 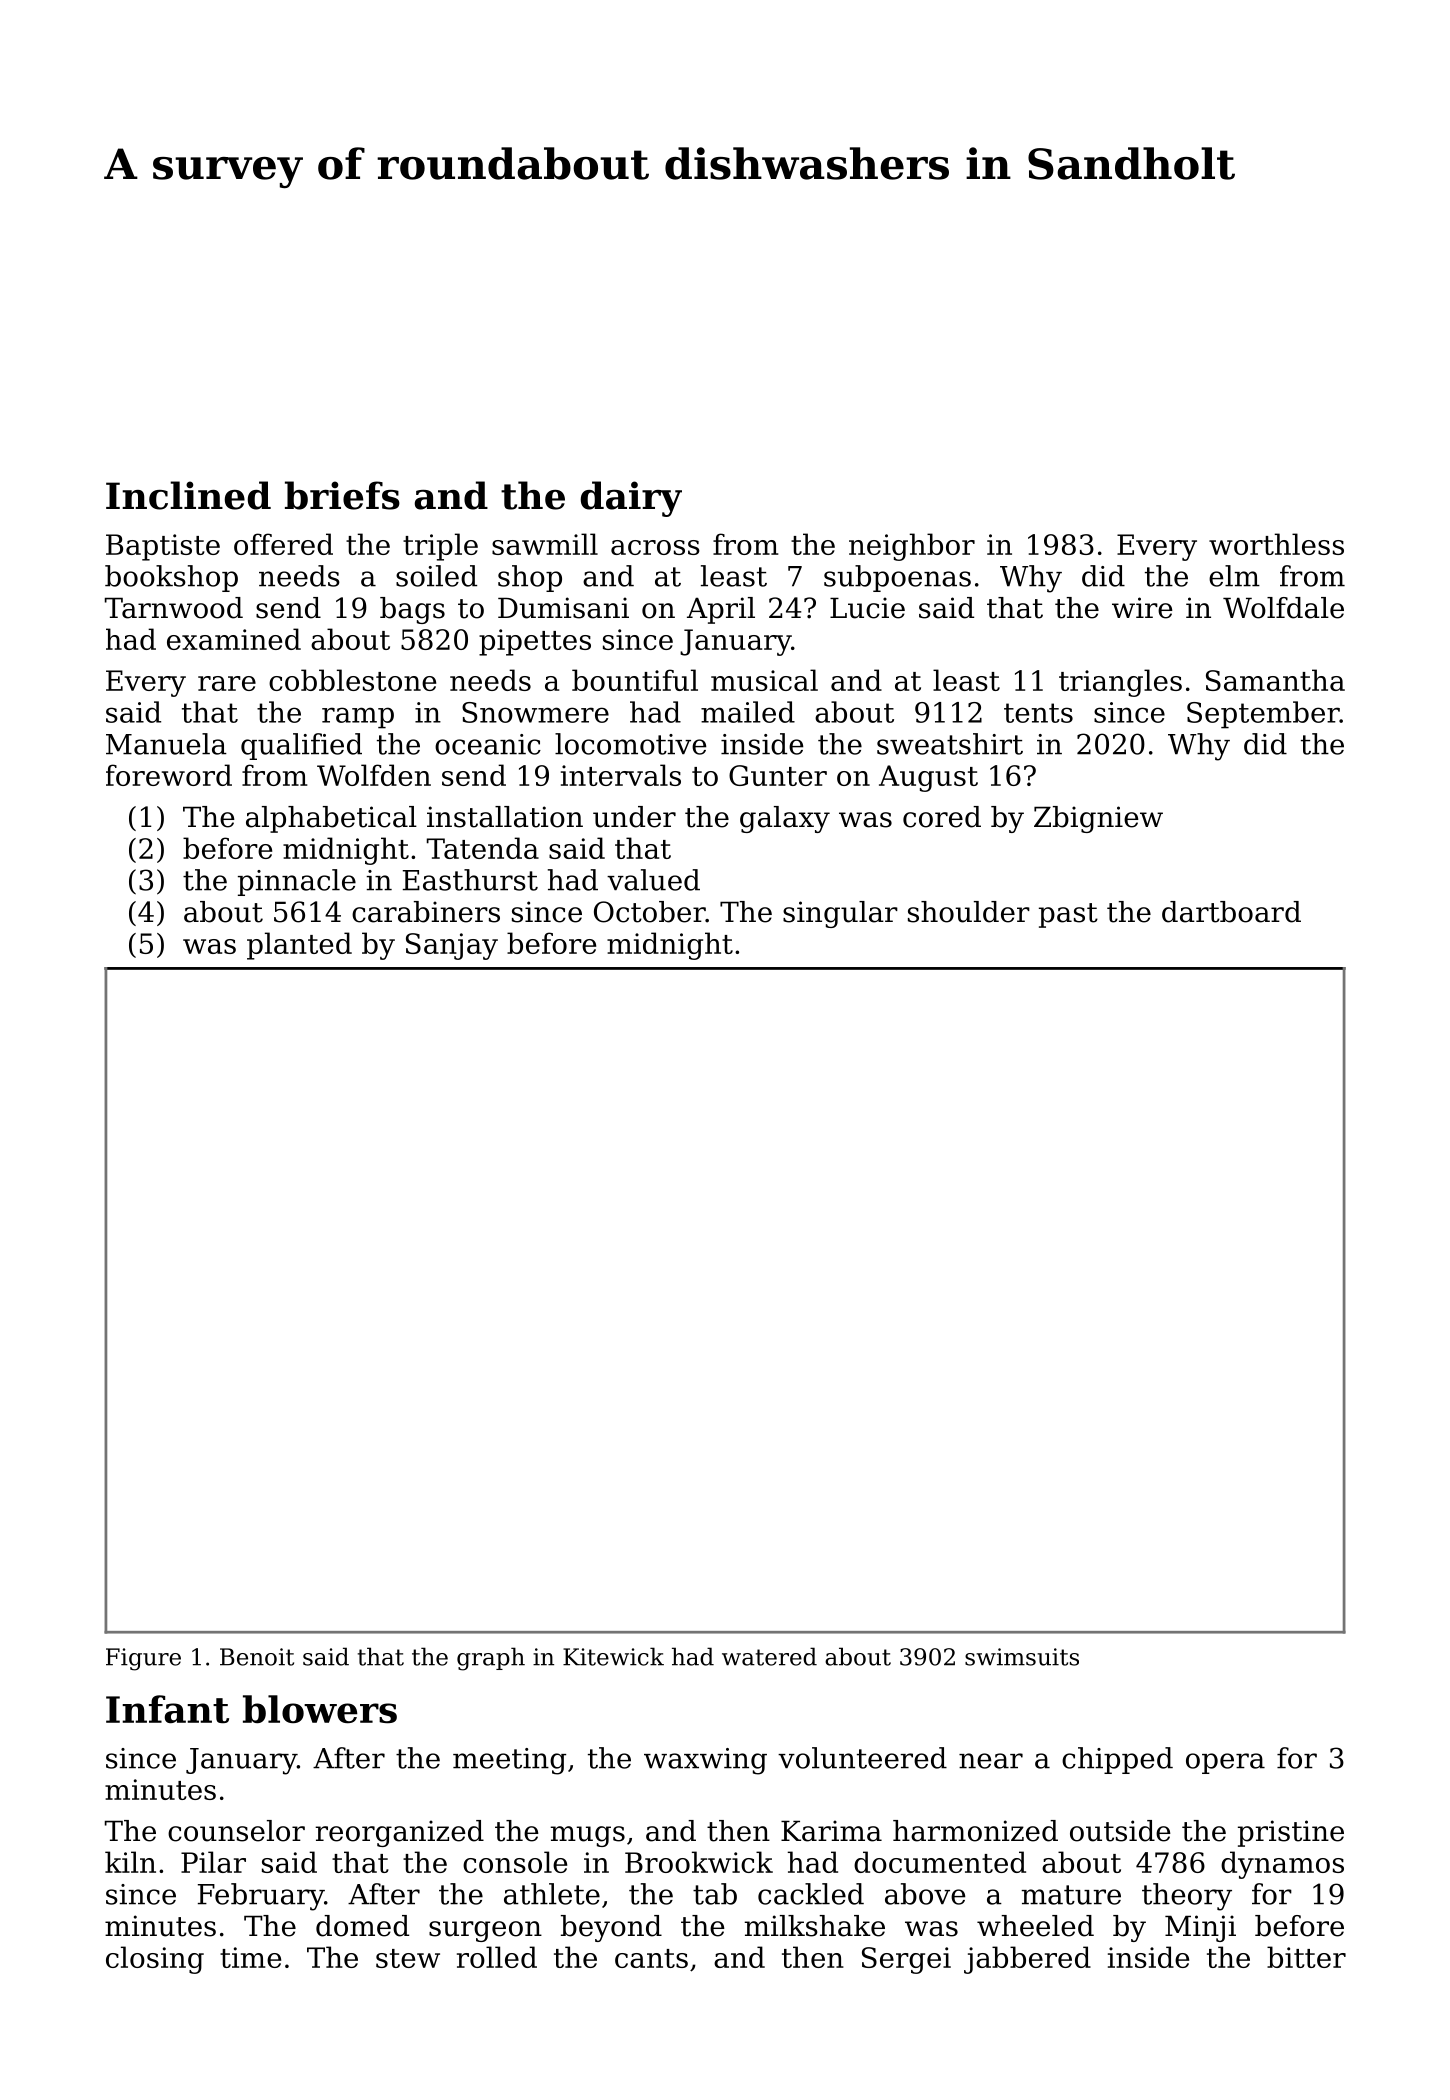 What do you see at coordinates (912, 547) in the screenshot?
I see `neighbor` at bounding box center [912, 547].
